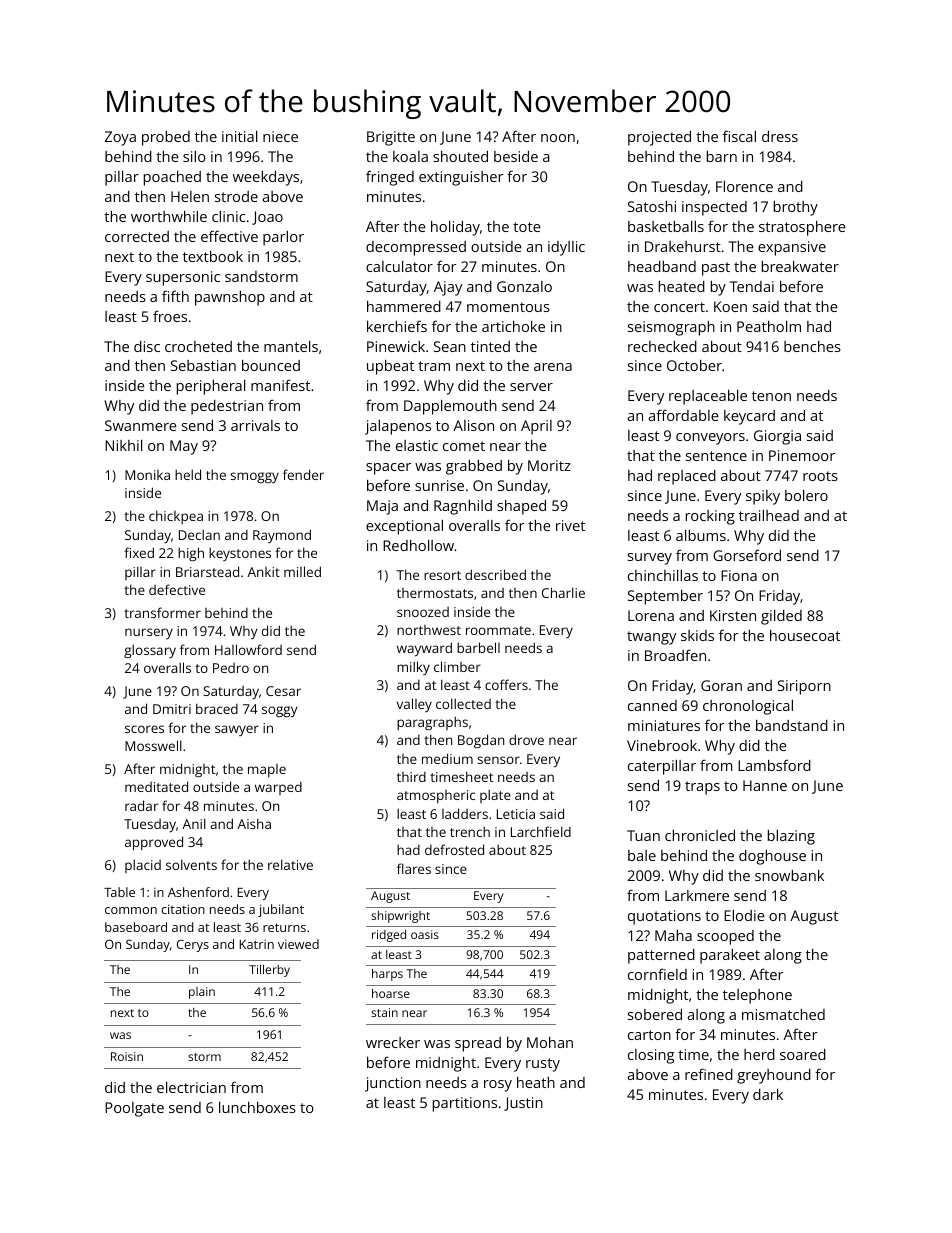 The height and width of the screenshot is (1233, 952). I want to click on Florence, so click(744, 186).
